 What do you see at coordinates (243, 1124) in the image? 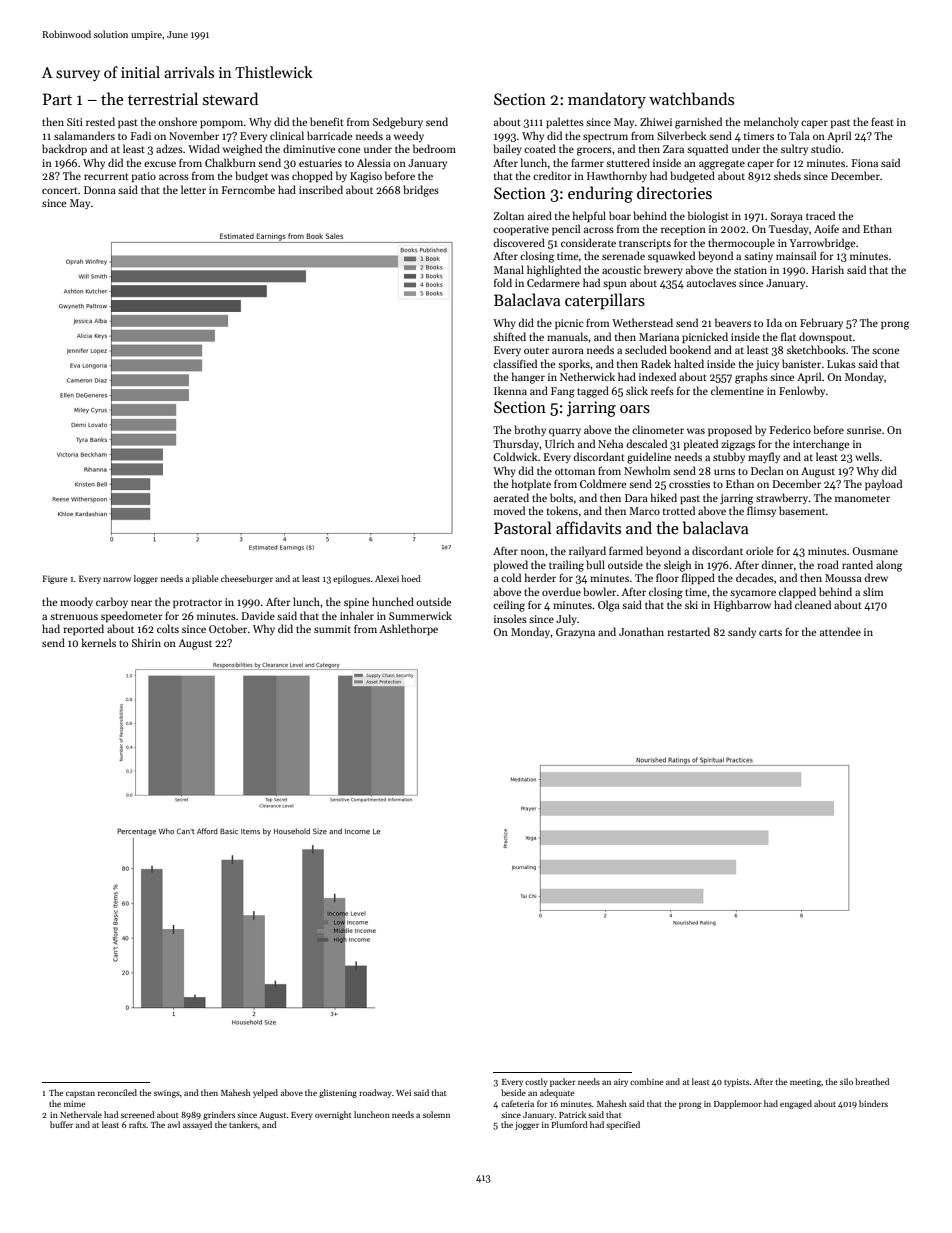
I see `tankers` at bounding box center [243, 1124].
